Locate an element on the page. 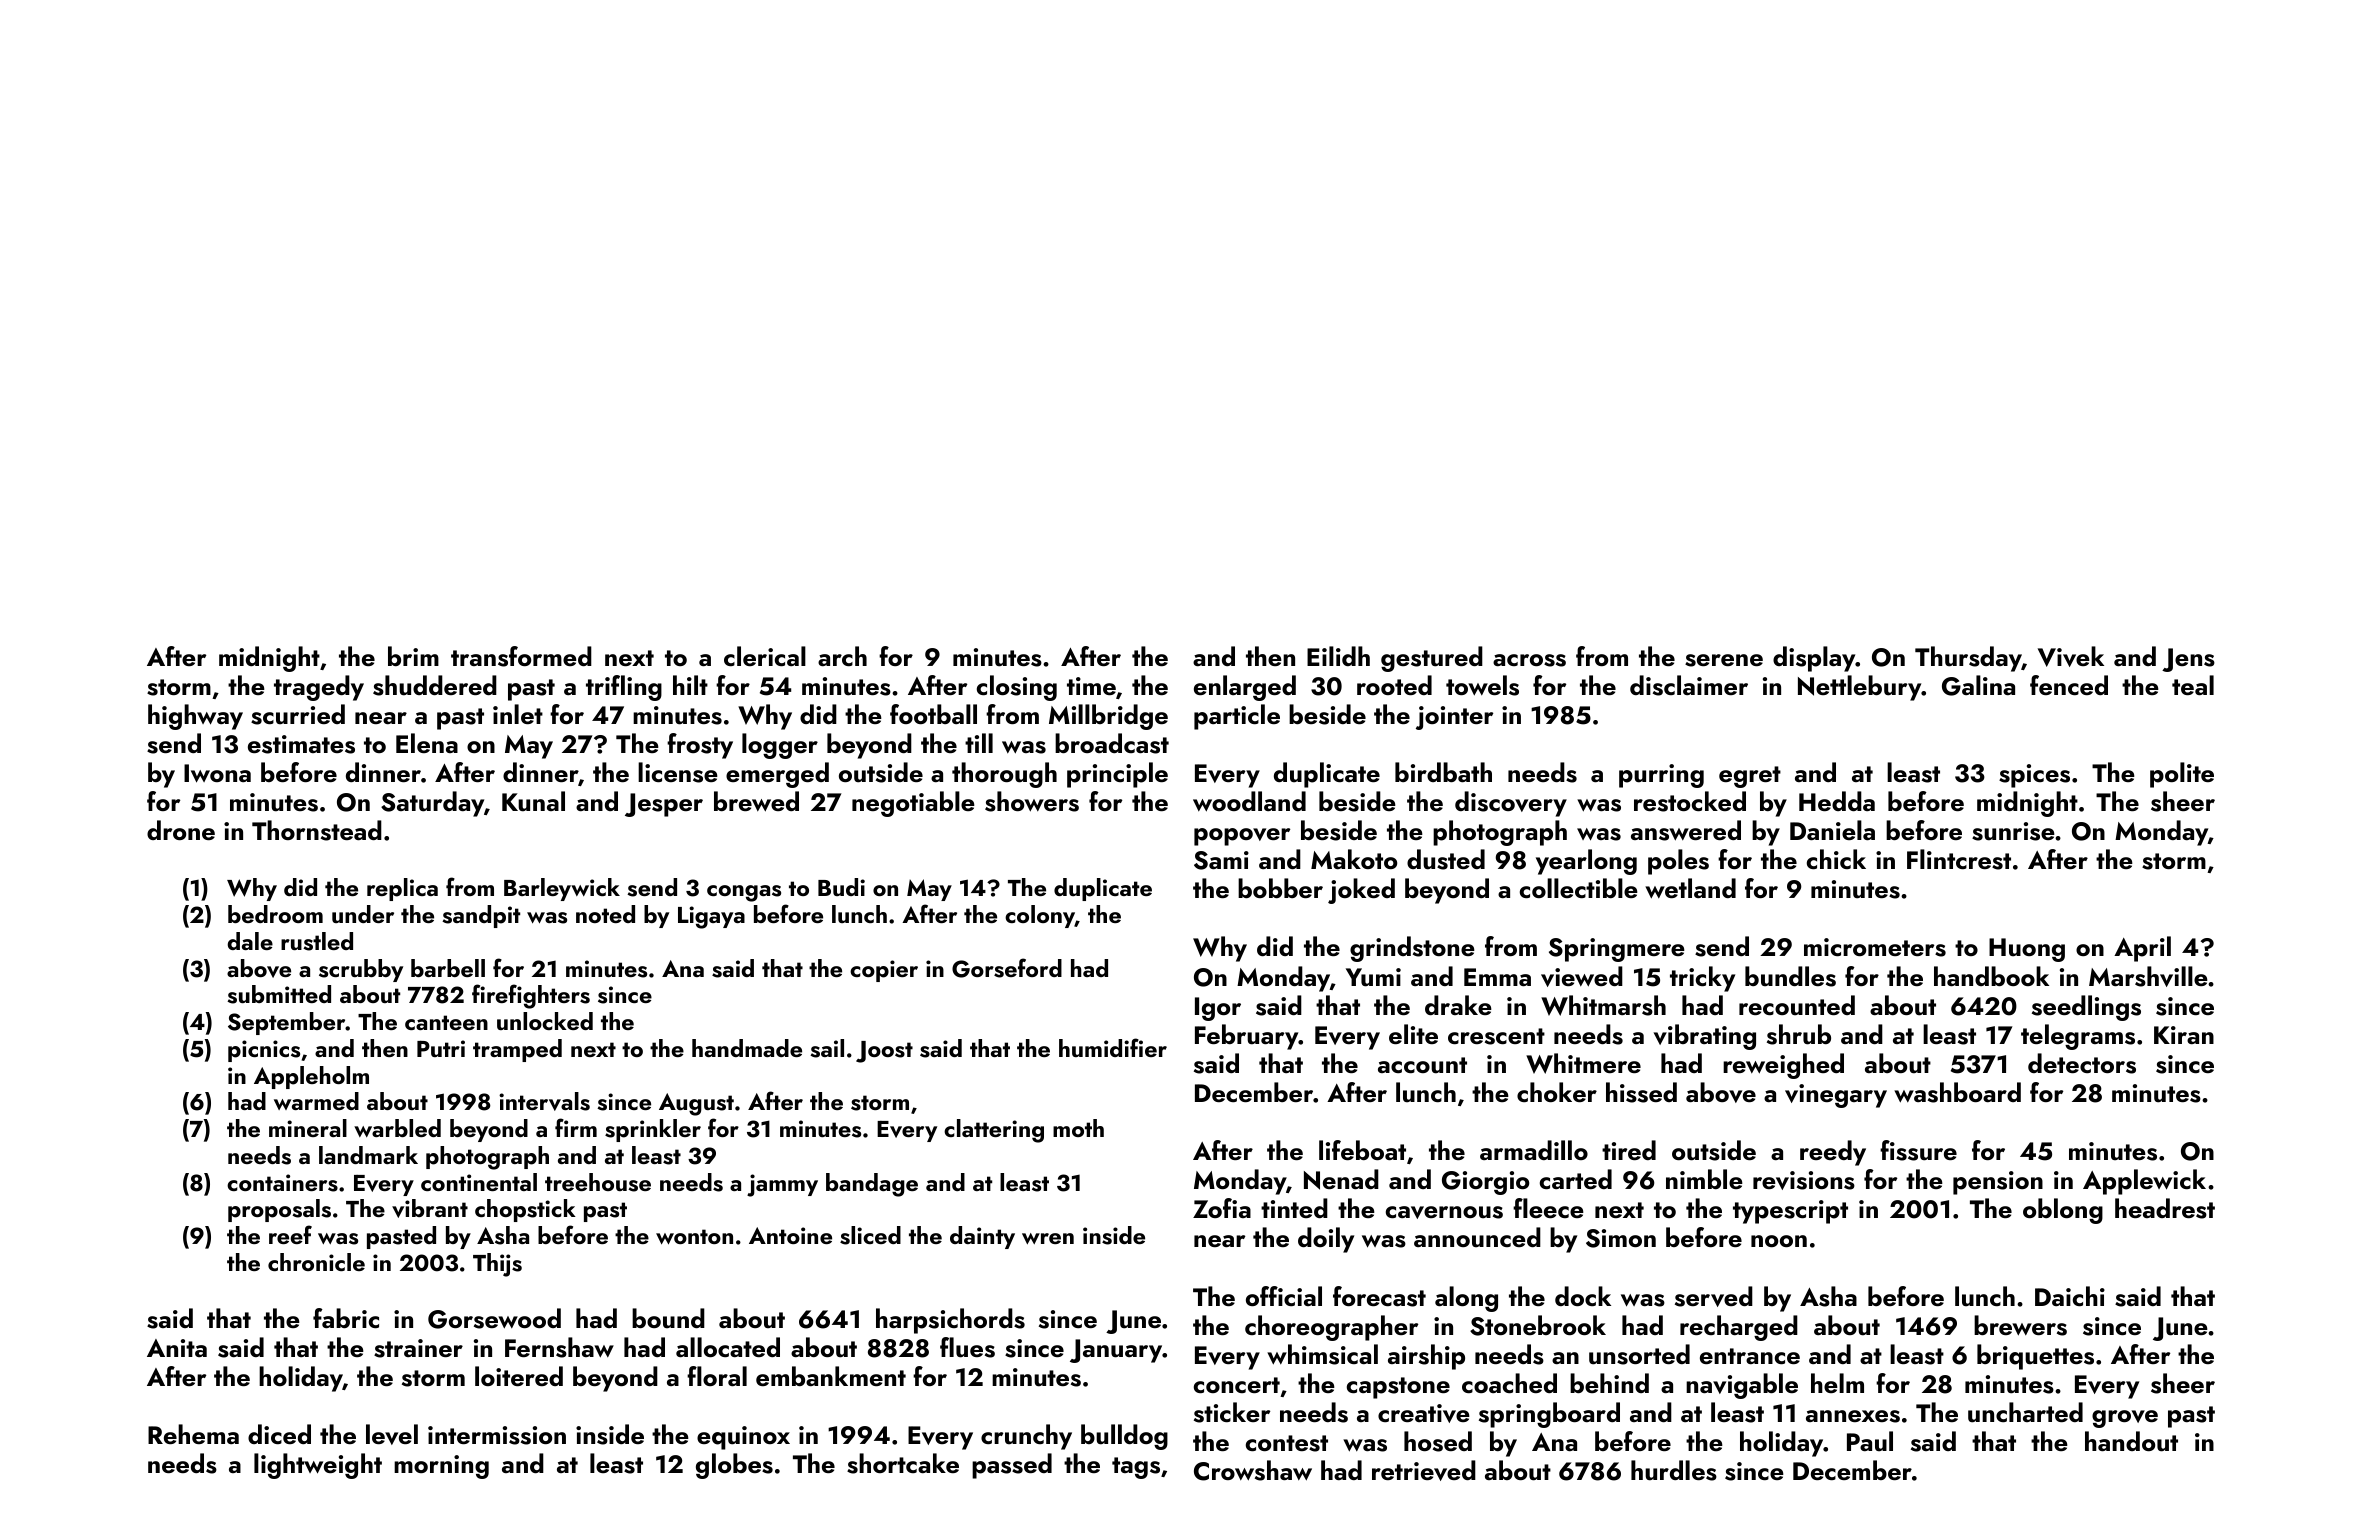  Iwona is located at coordinates (217, 773).
